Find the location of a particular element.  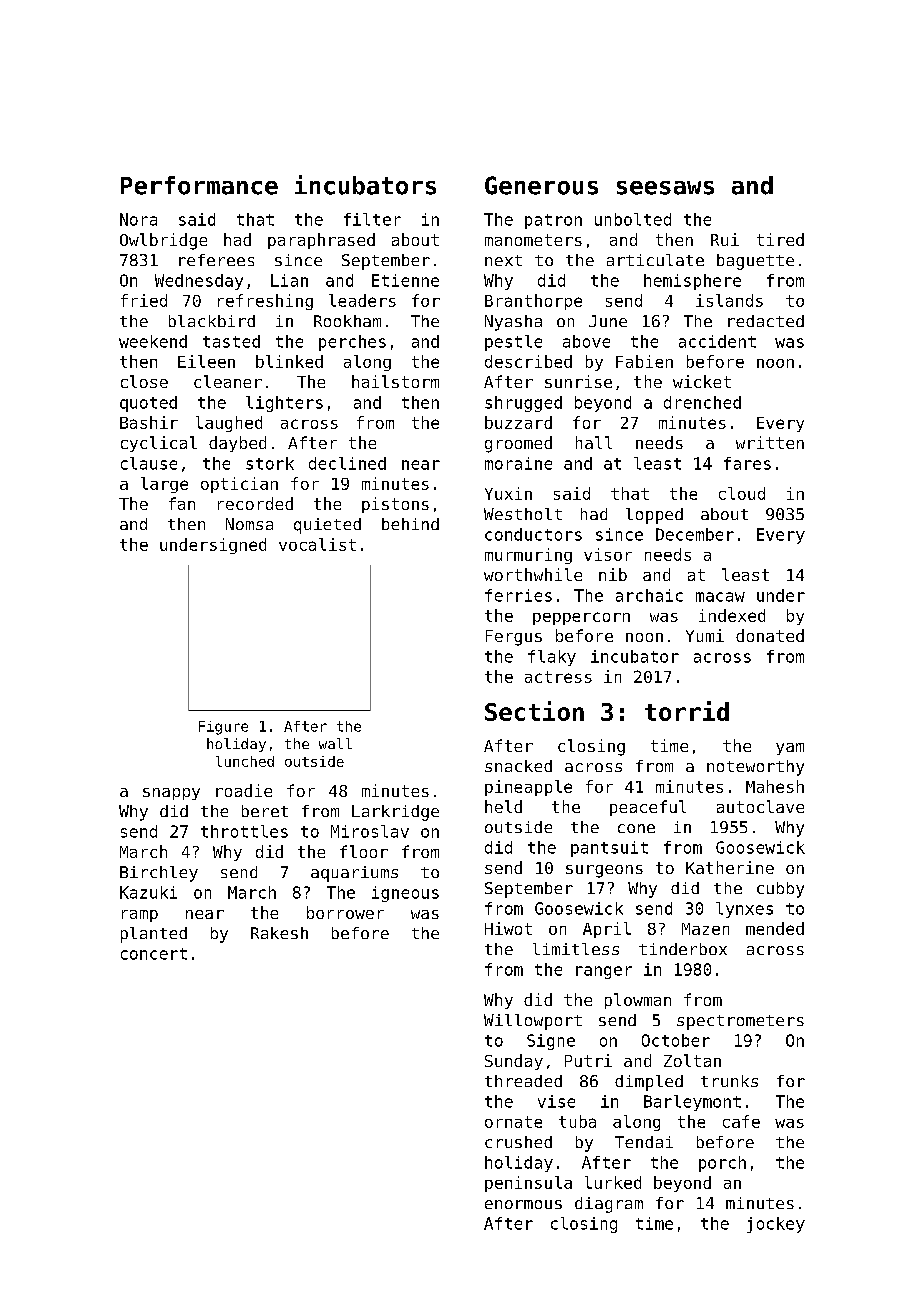

igneous is located at coordinates (405, 894).
